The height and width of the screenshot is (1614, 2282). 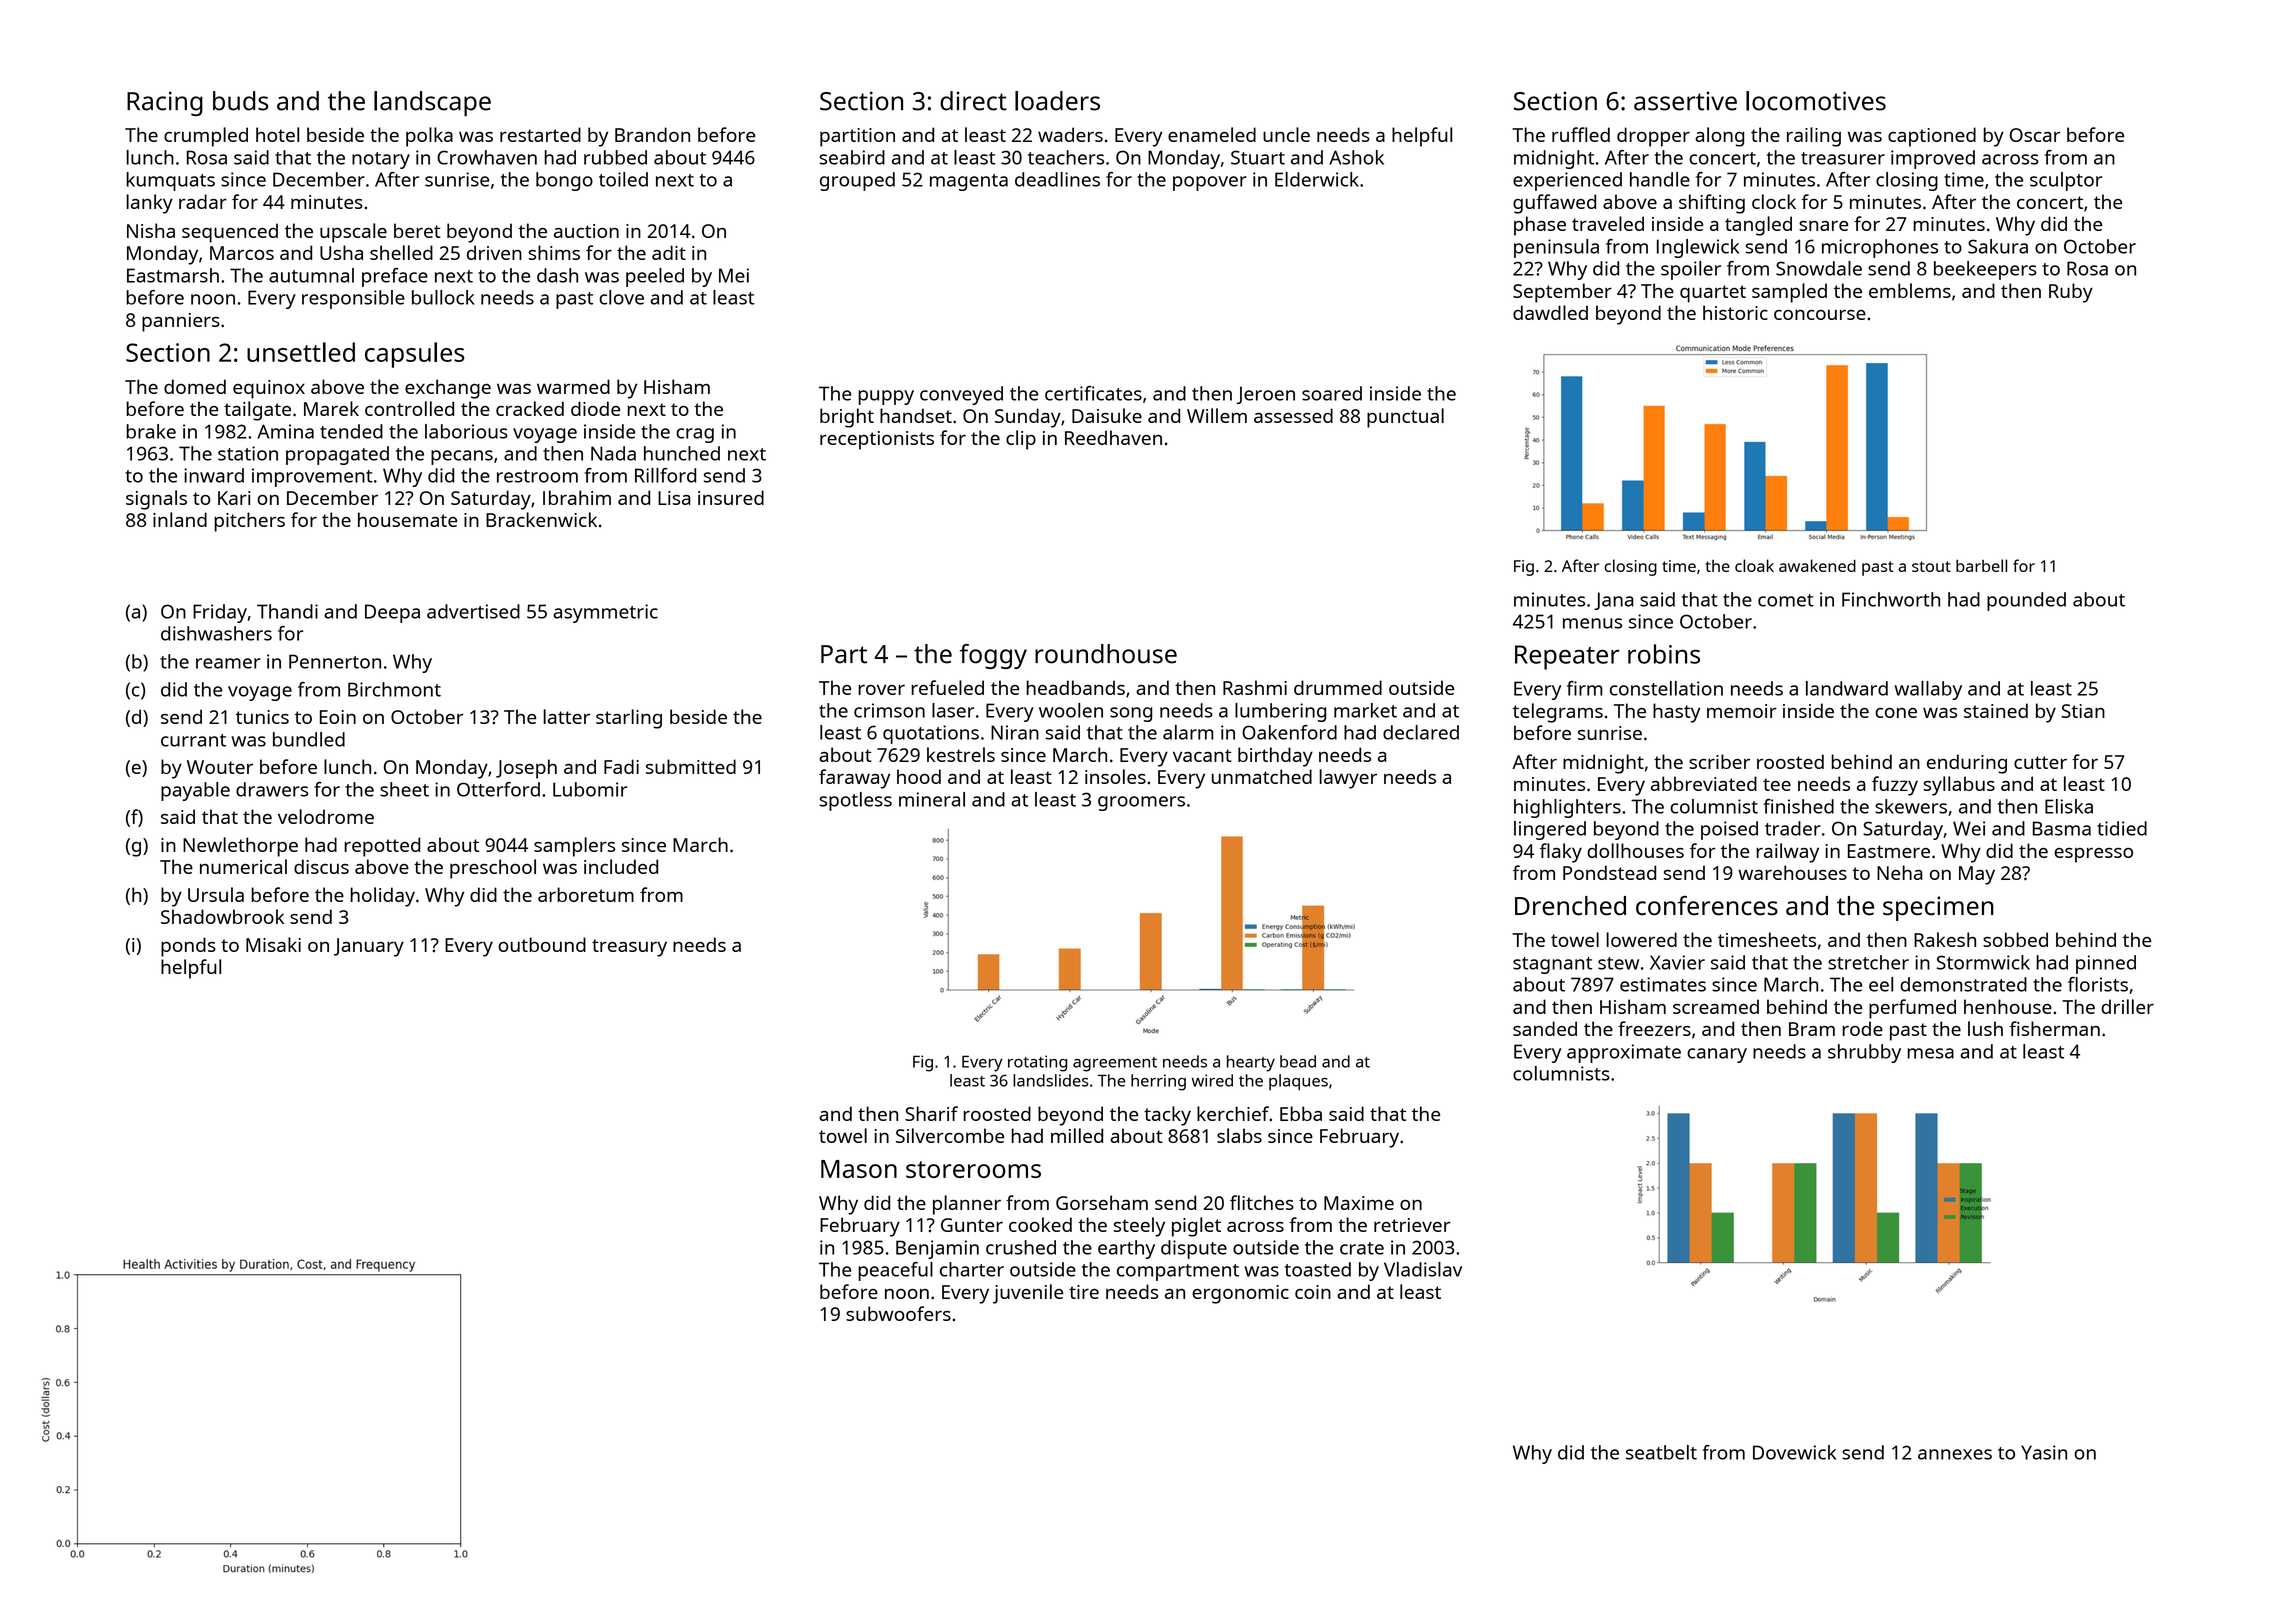 What do you see at coordinates (898, 1313) in the screenshot?
I see `subwoofers` at bounding box center [898, 1313].
